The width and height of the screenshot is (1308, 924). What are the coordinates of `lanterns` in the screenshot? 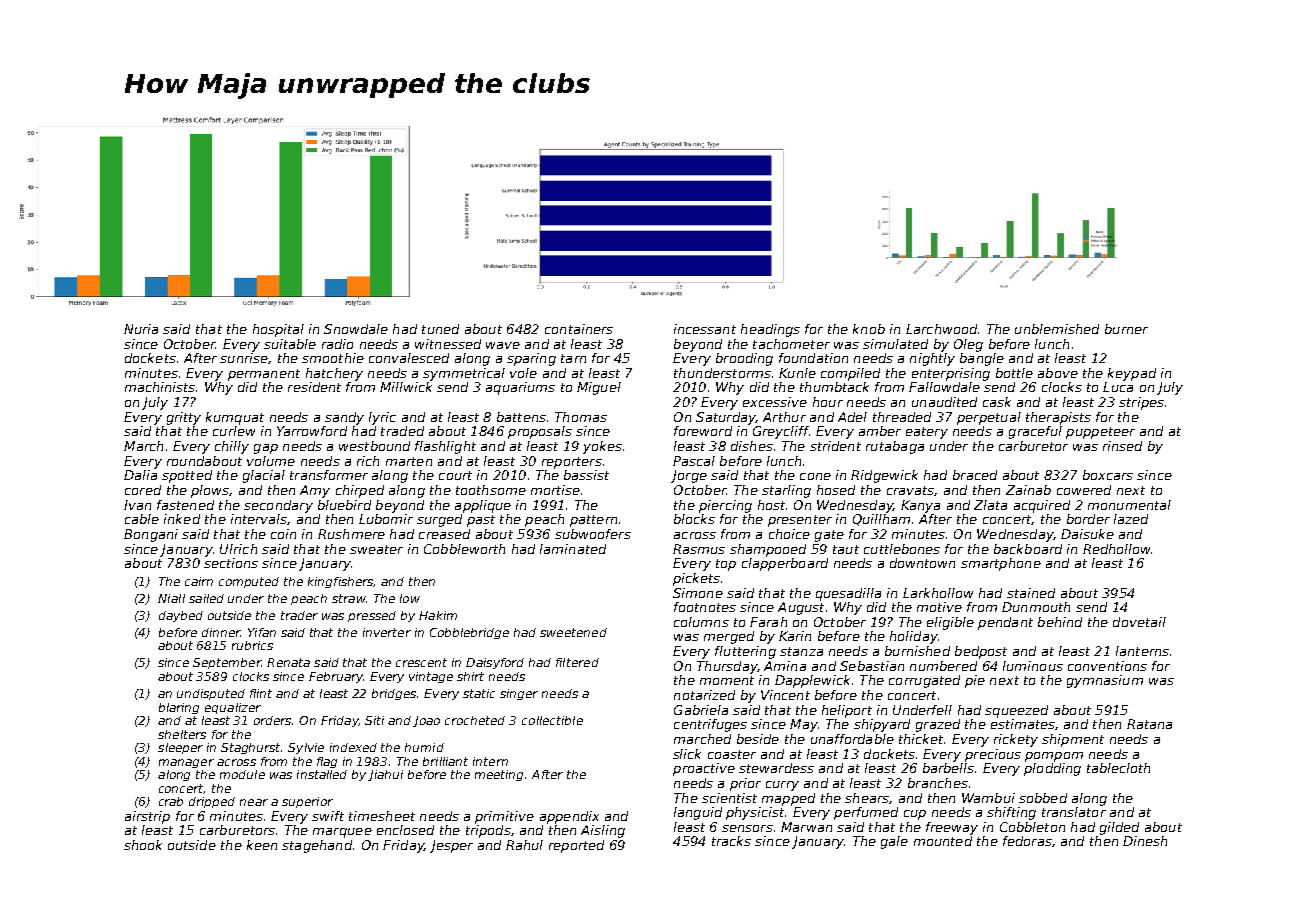 It's located at (1142, 651).
